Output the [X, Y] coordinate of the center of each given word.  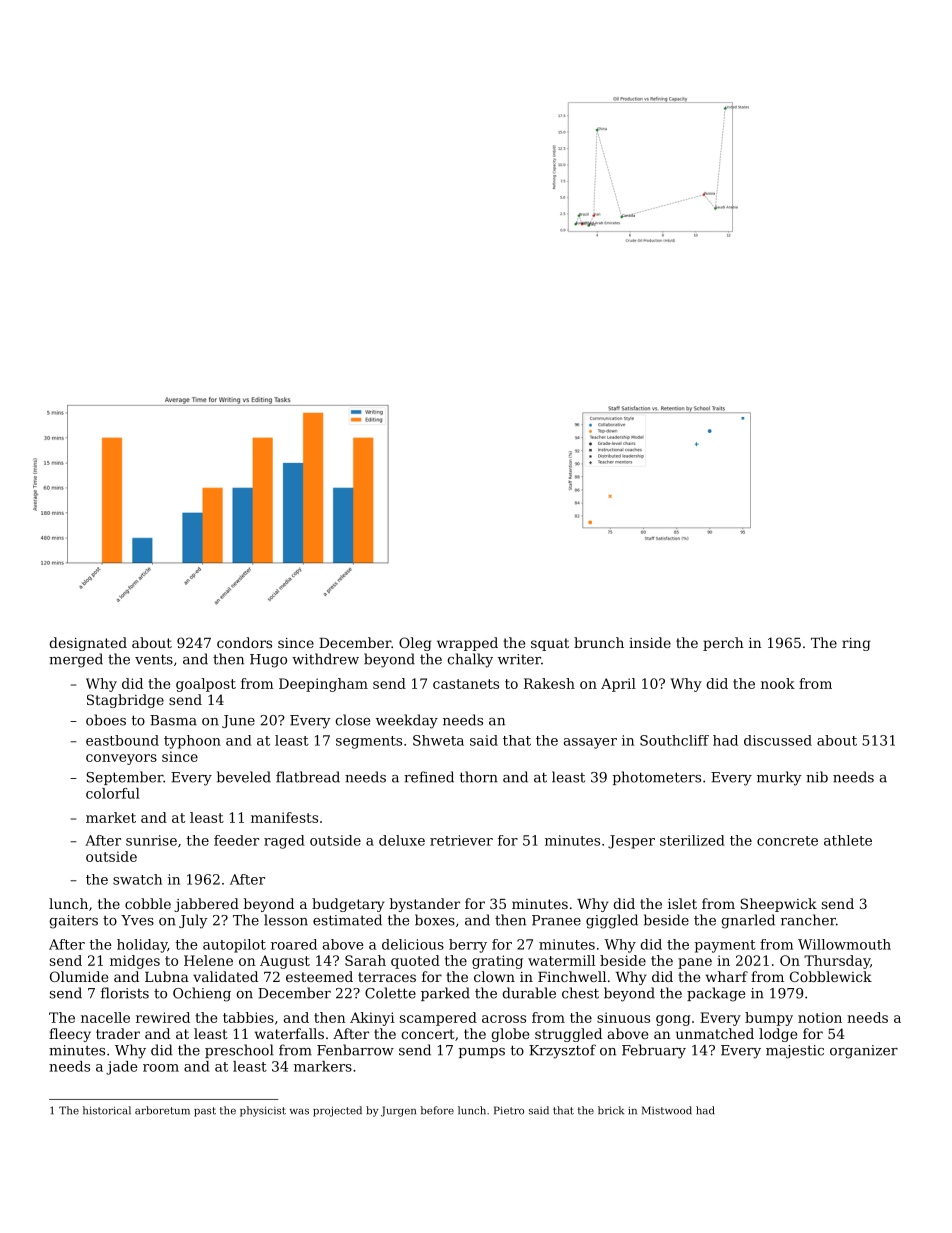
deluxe [402, 840]
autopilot [234, 946]
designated [88, 644]
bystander [425, 905]
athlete [848, 840]
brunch [599, 642]
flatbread [308, 777]
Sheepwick [778, 905]
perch [723, 644]
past [205, 1112]
